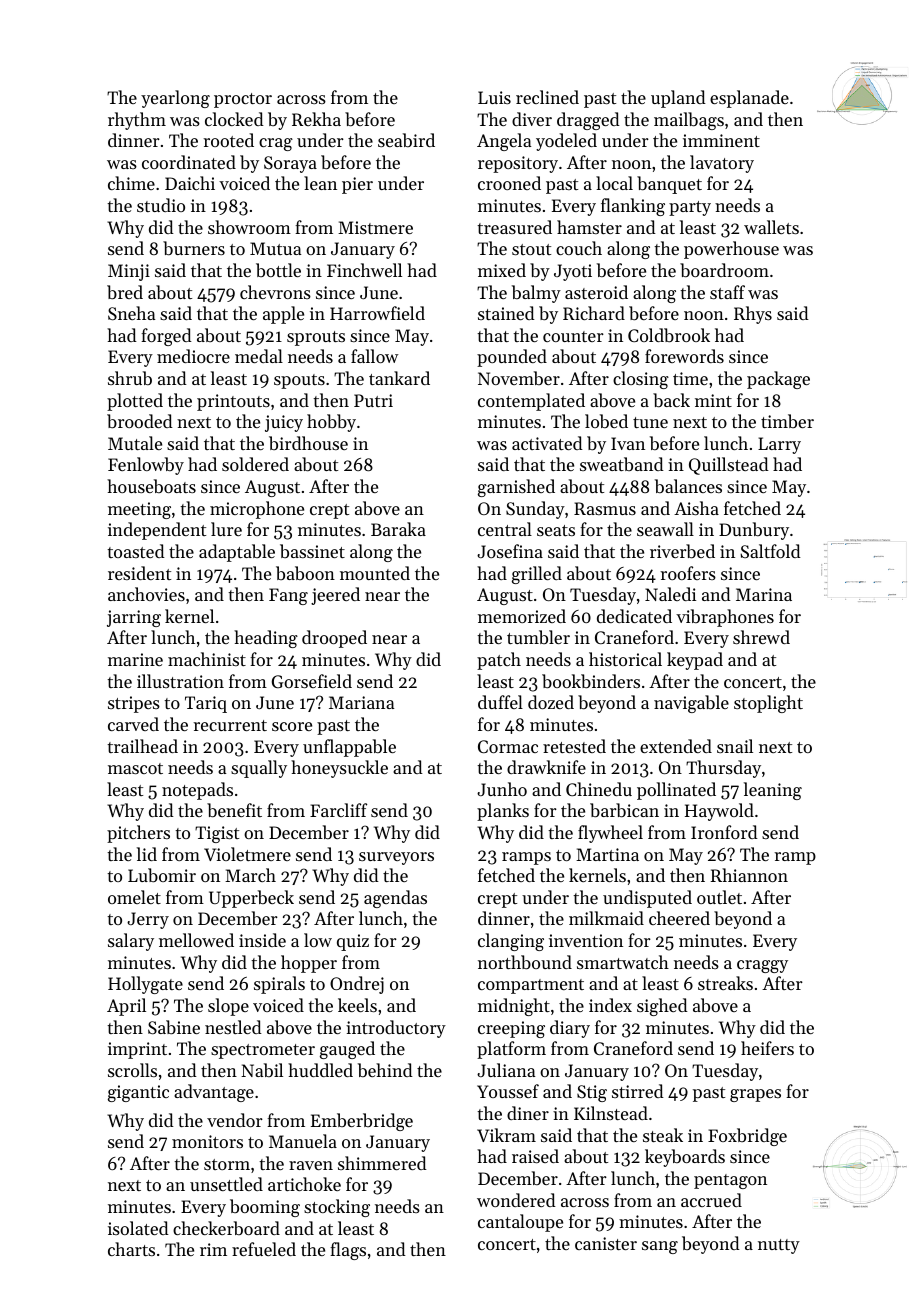 The height and width of the page is (1308, 924). I want to click on contemplated, so click(531, 402).
